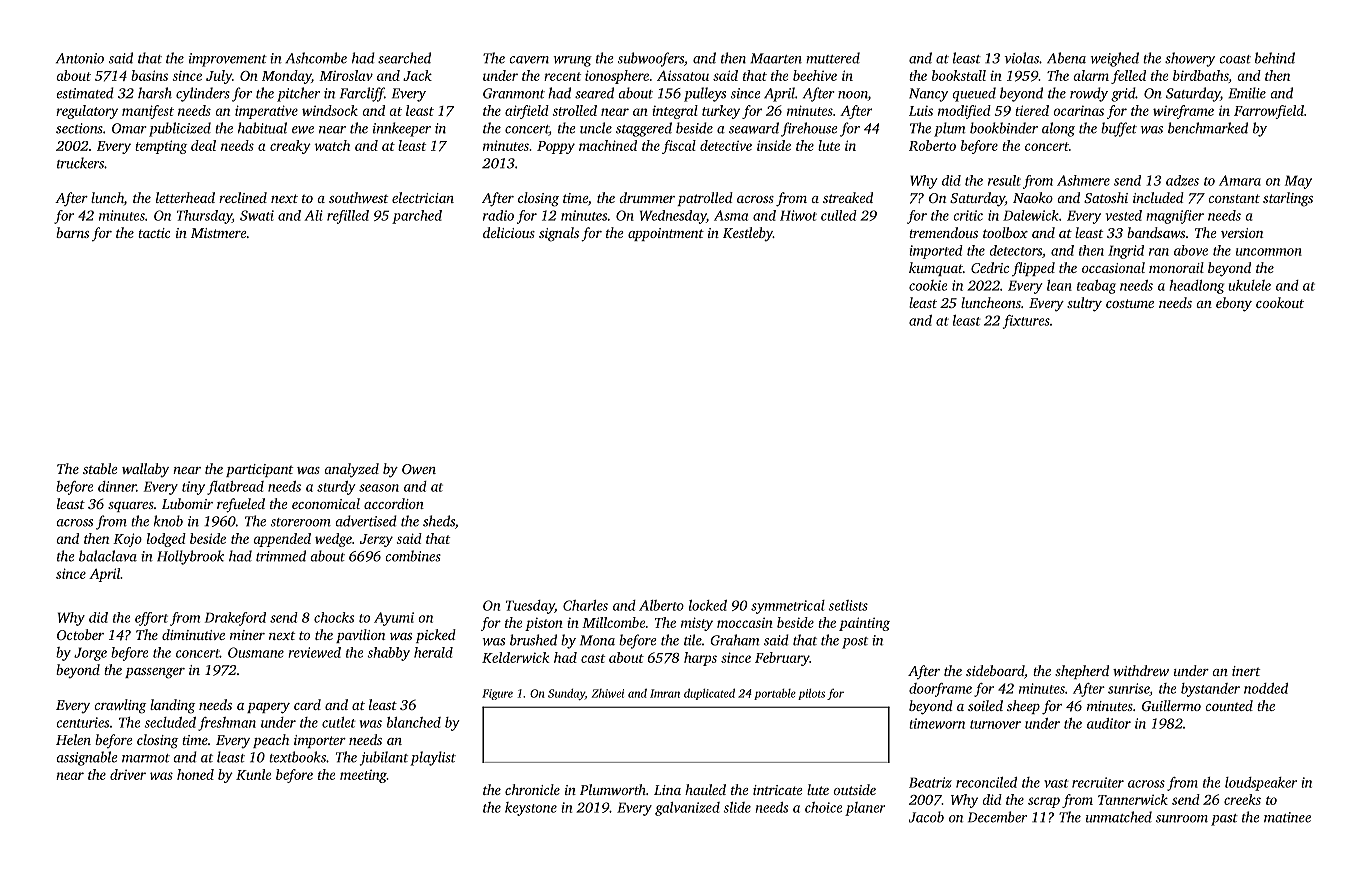 This image has width=1372, height=887. I want to click on cookout, so click(1280, 302).
